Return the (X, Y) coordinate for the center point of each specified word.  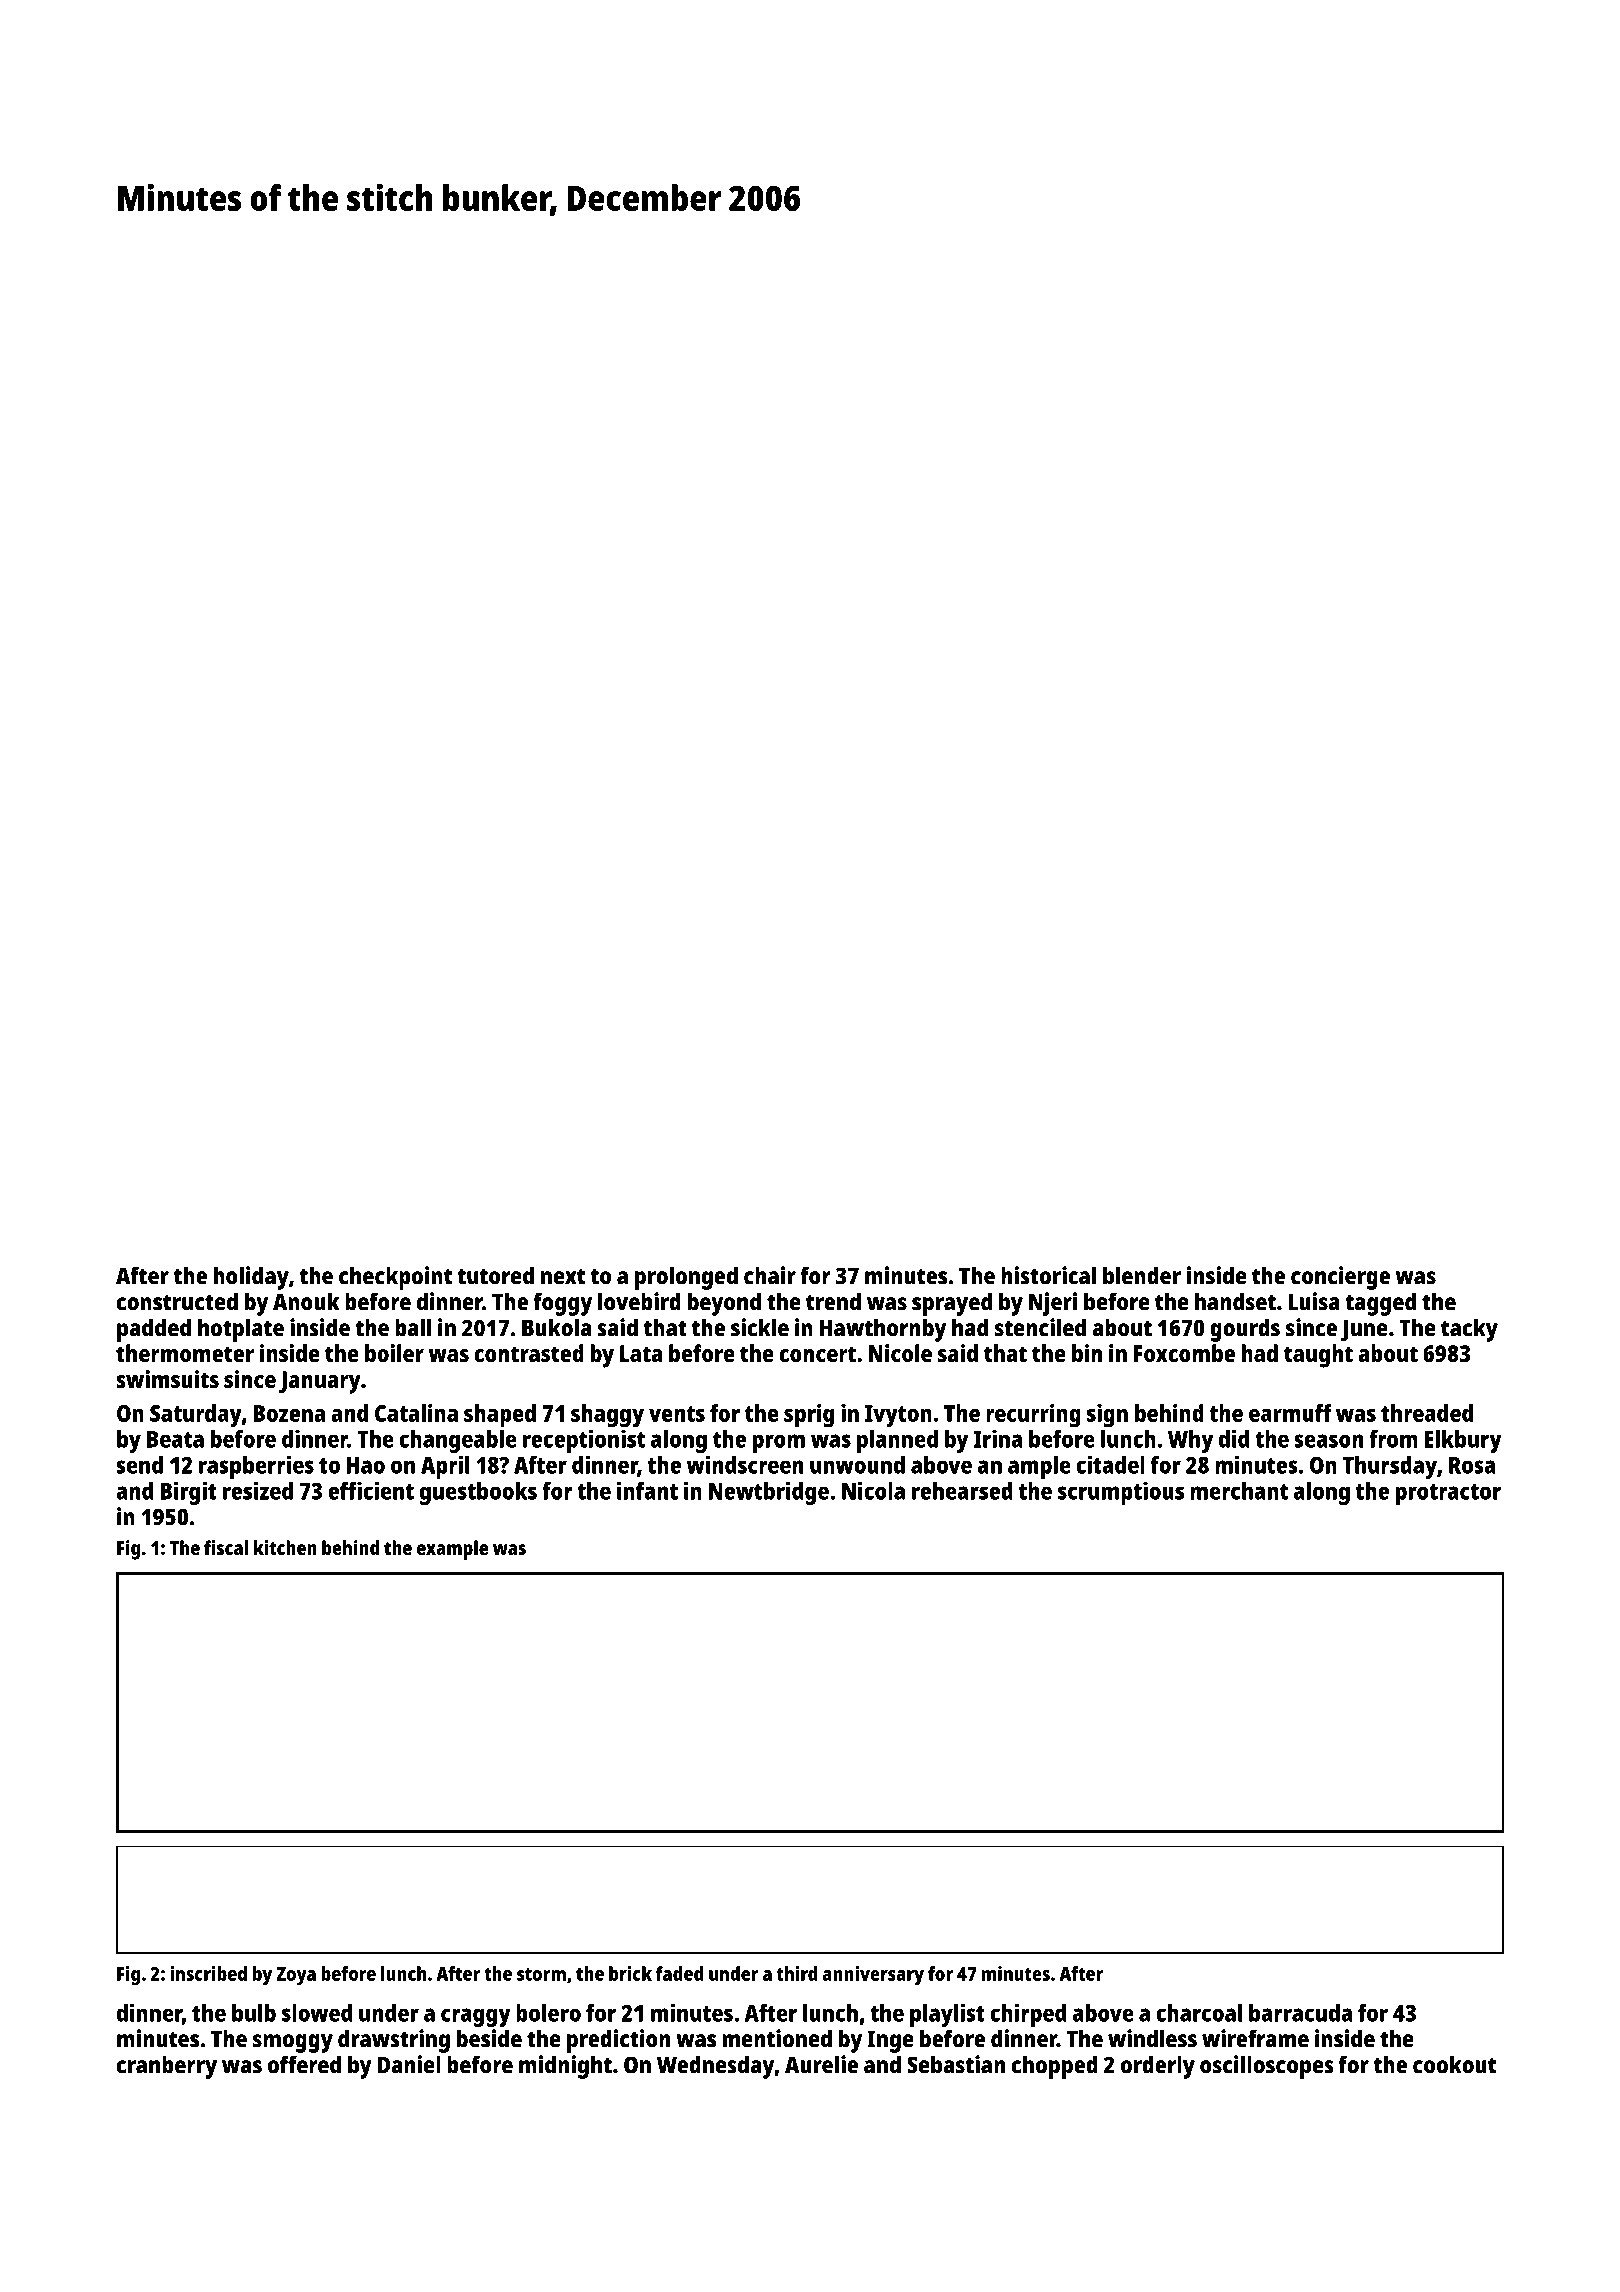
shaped (500, 1416)
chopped (1055, 2067)
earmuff (1290, 1413)
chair (770, 1275)
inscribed (209, 1973)
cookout (1454, 2064)
